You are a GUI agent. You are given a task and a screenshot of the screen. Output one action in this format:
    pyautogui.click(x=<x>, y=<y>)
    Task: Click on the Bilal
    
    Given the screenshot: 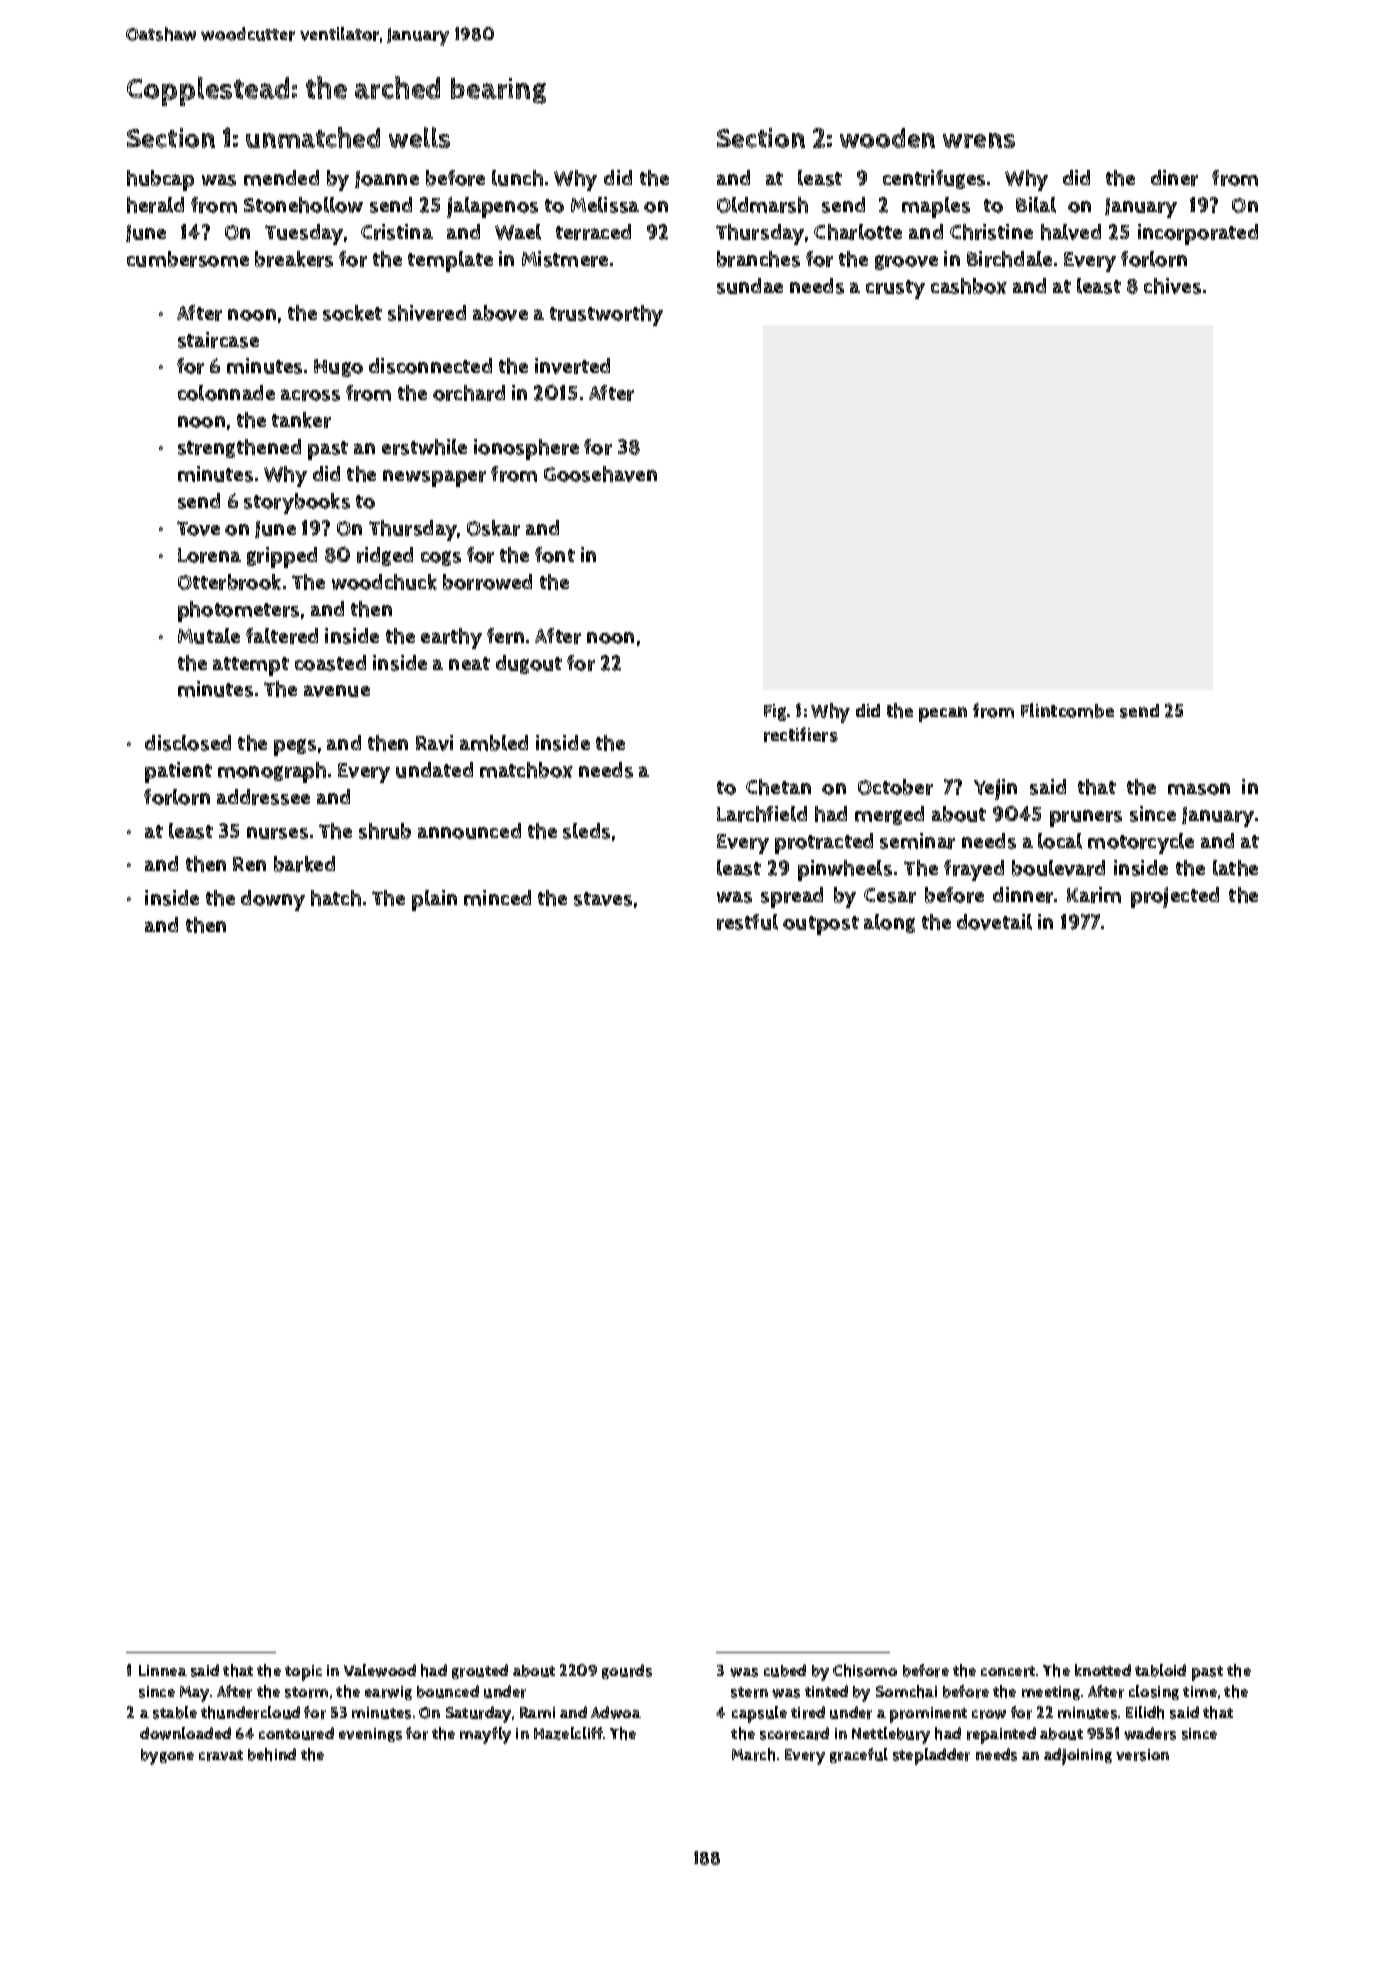 What is the action you would take?
    pyautogui.click(x=1036, y=205)
